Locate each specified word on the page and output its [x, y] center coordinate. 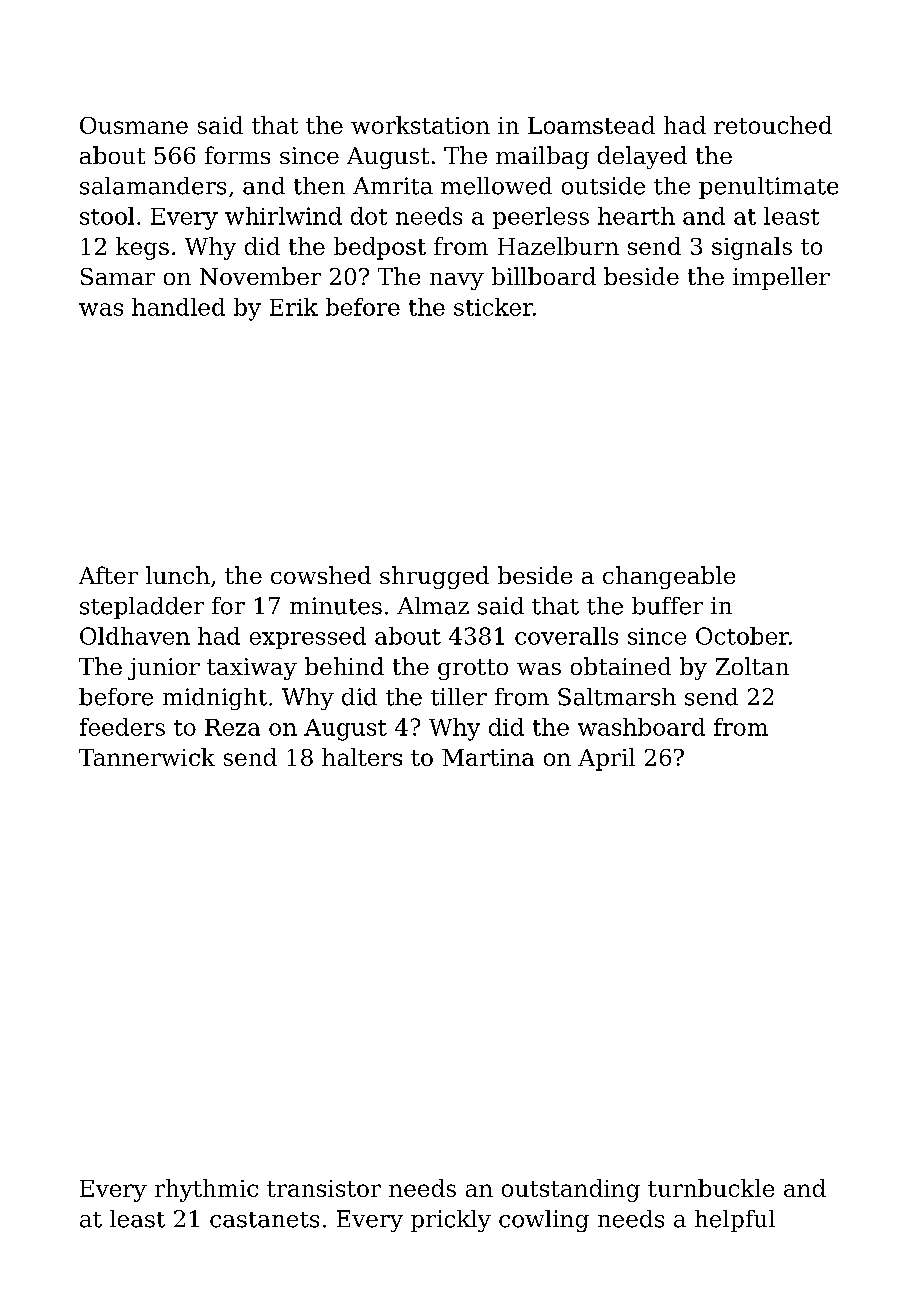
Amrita [393, 186]
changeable [669, 577]
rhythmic [206, 1190]
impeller [781, 278]
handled [178, 307]
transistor [324, 1188]
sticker [493, 307]
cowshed [321, 575]
